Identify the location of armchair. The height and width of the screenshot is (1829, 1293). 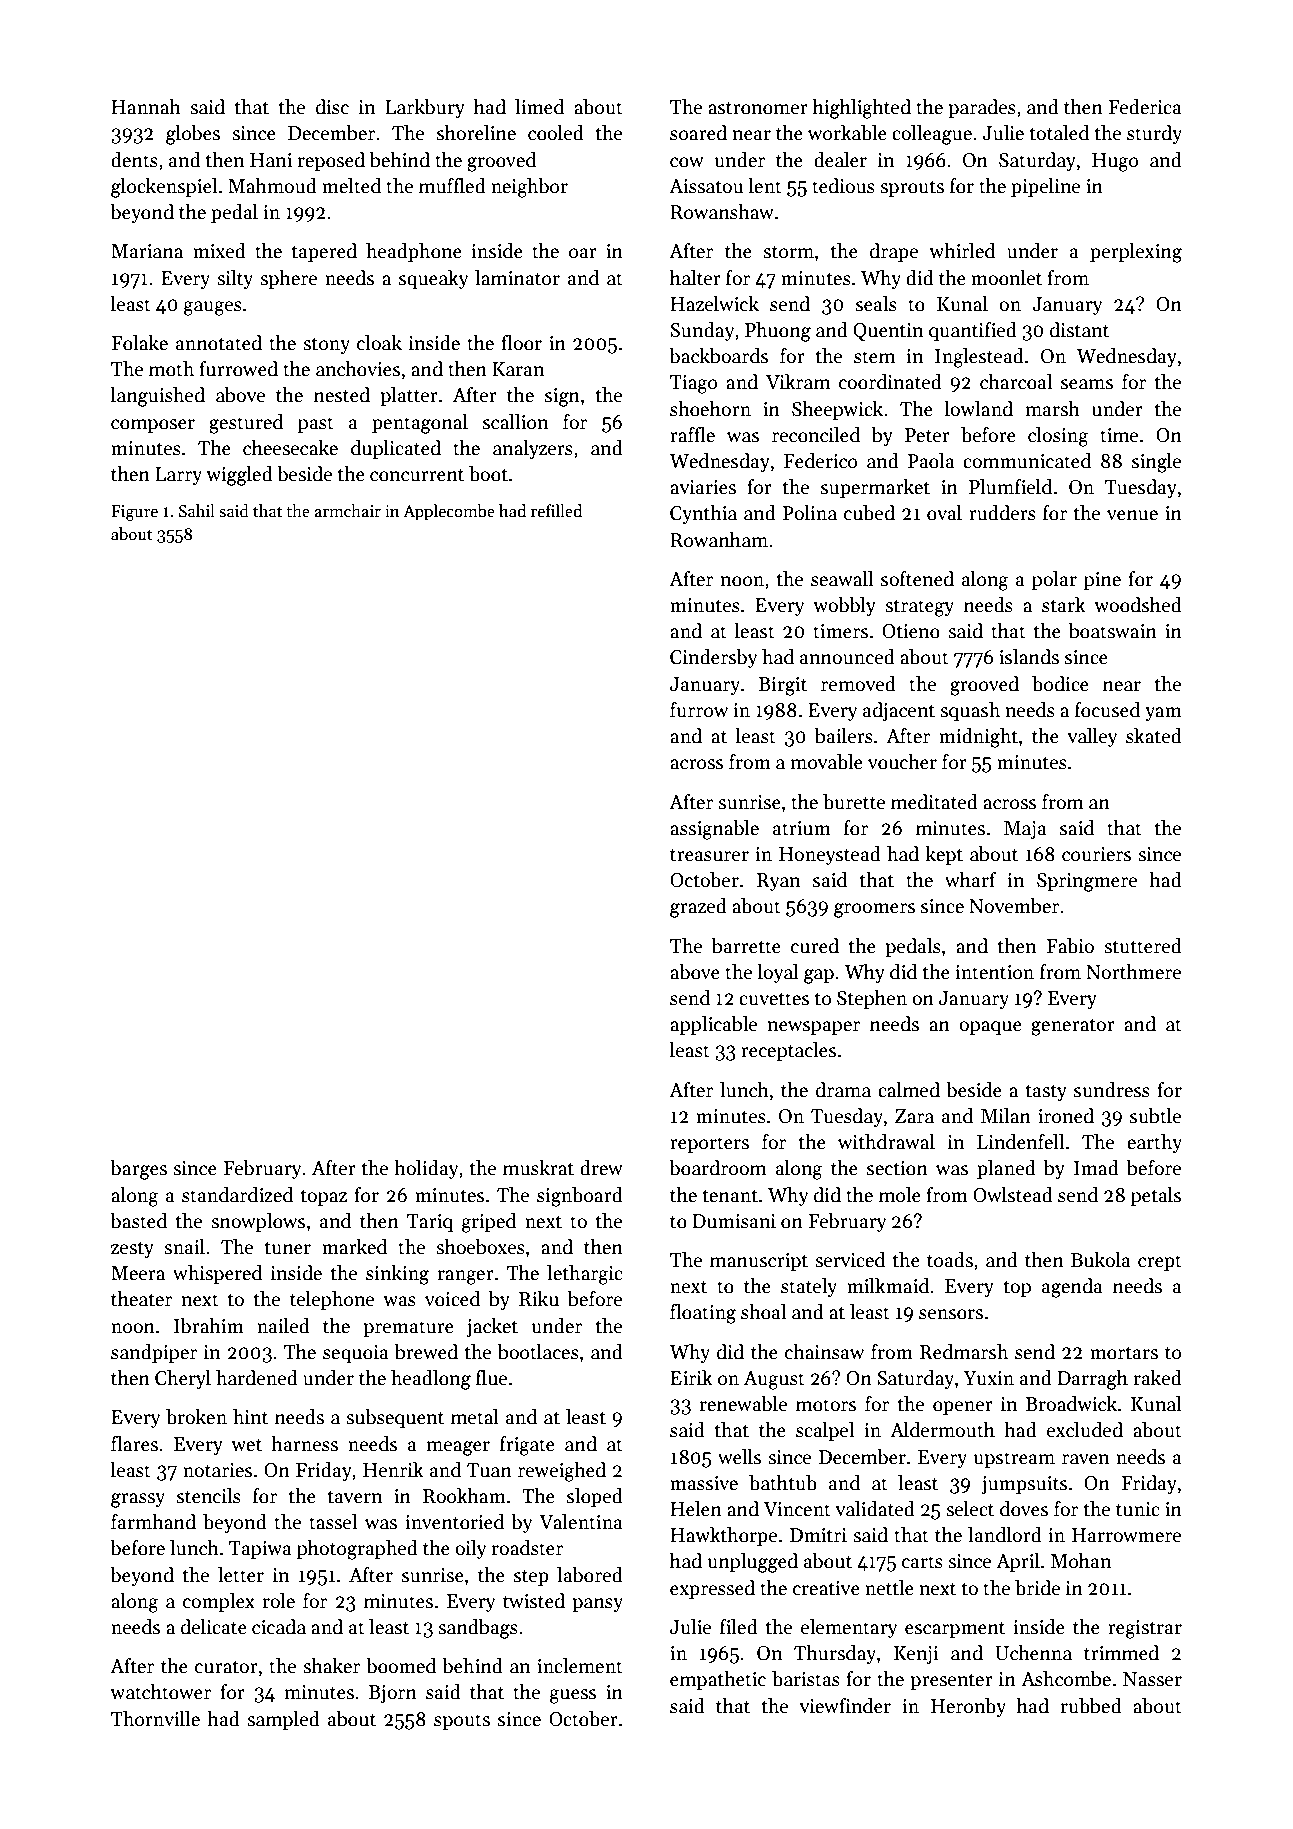
(347, 511).
